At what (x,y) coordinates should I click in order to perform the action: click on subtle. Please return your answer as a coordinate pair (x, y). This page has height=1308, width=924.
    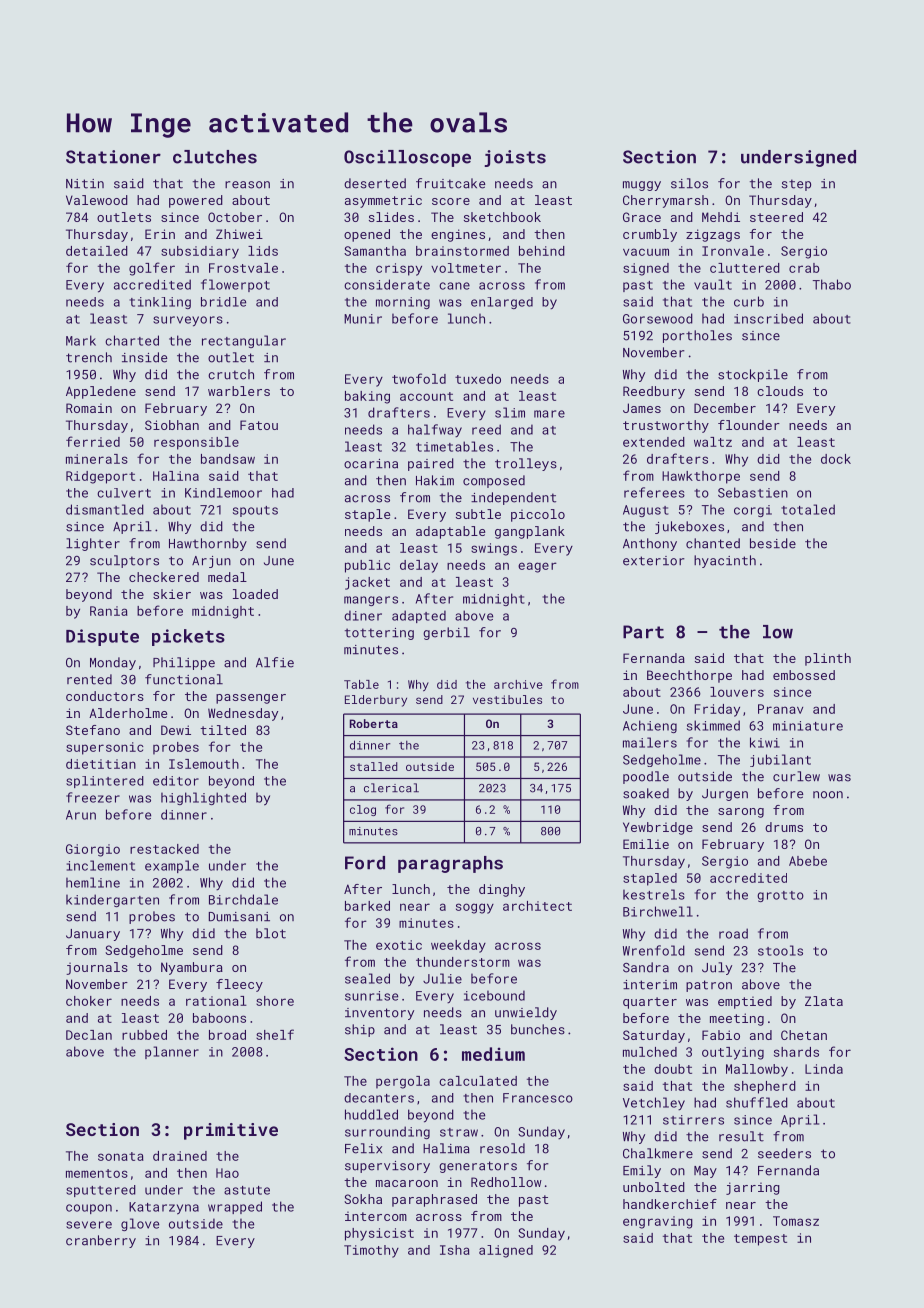
    Looking at the image, I should click on (478, 514).
